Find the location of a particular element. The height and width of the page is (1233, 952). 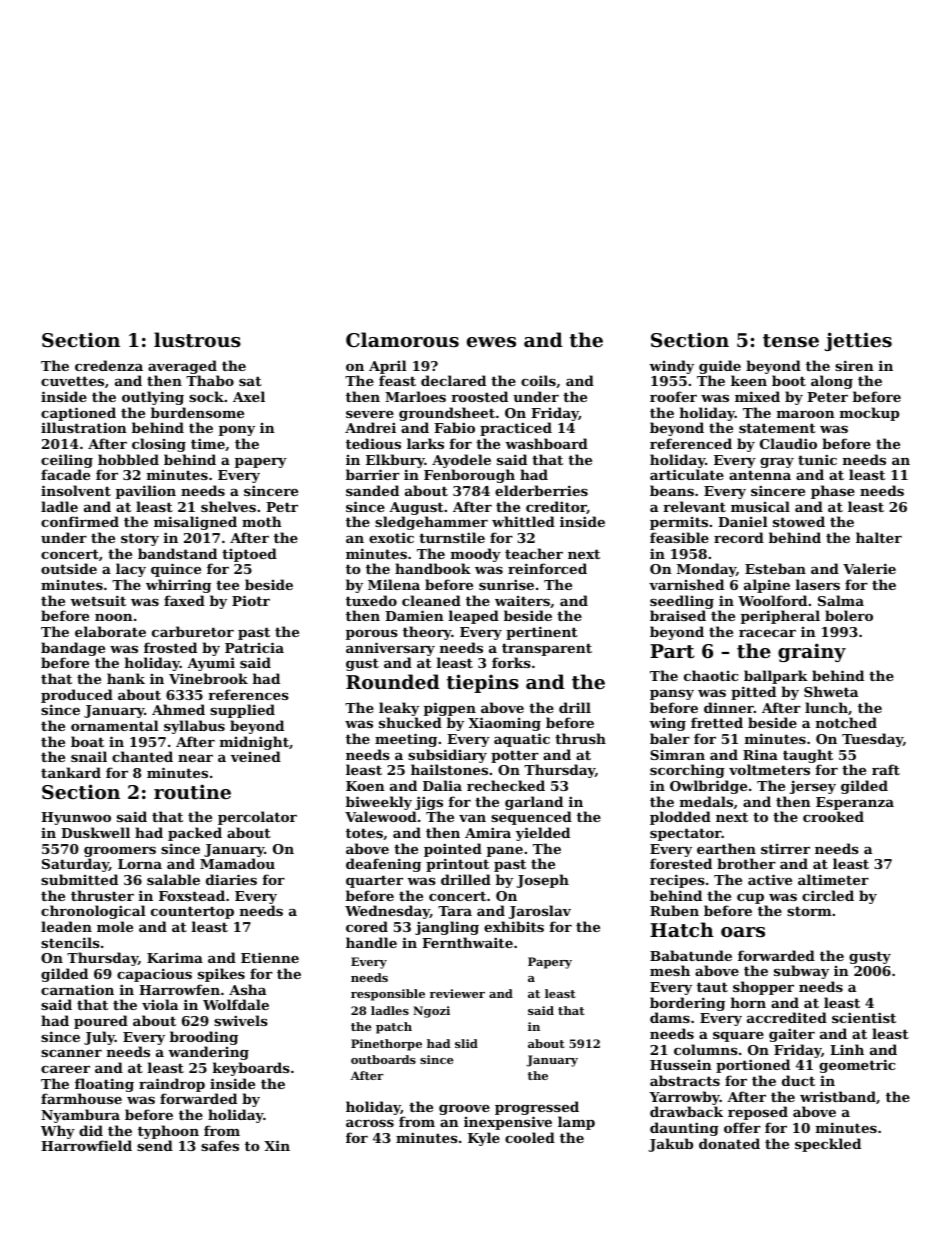

windy is located at coordinates (671, 367).
